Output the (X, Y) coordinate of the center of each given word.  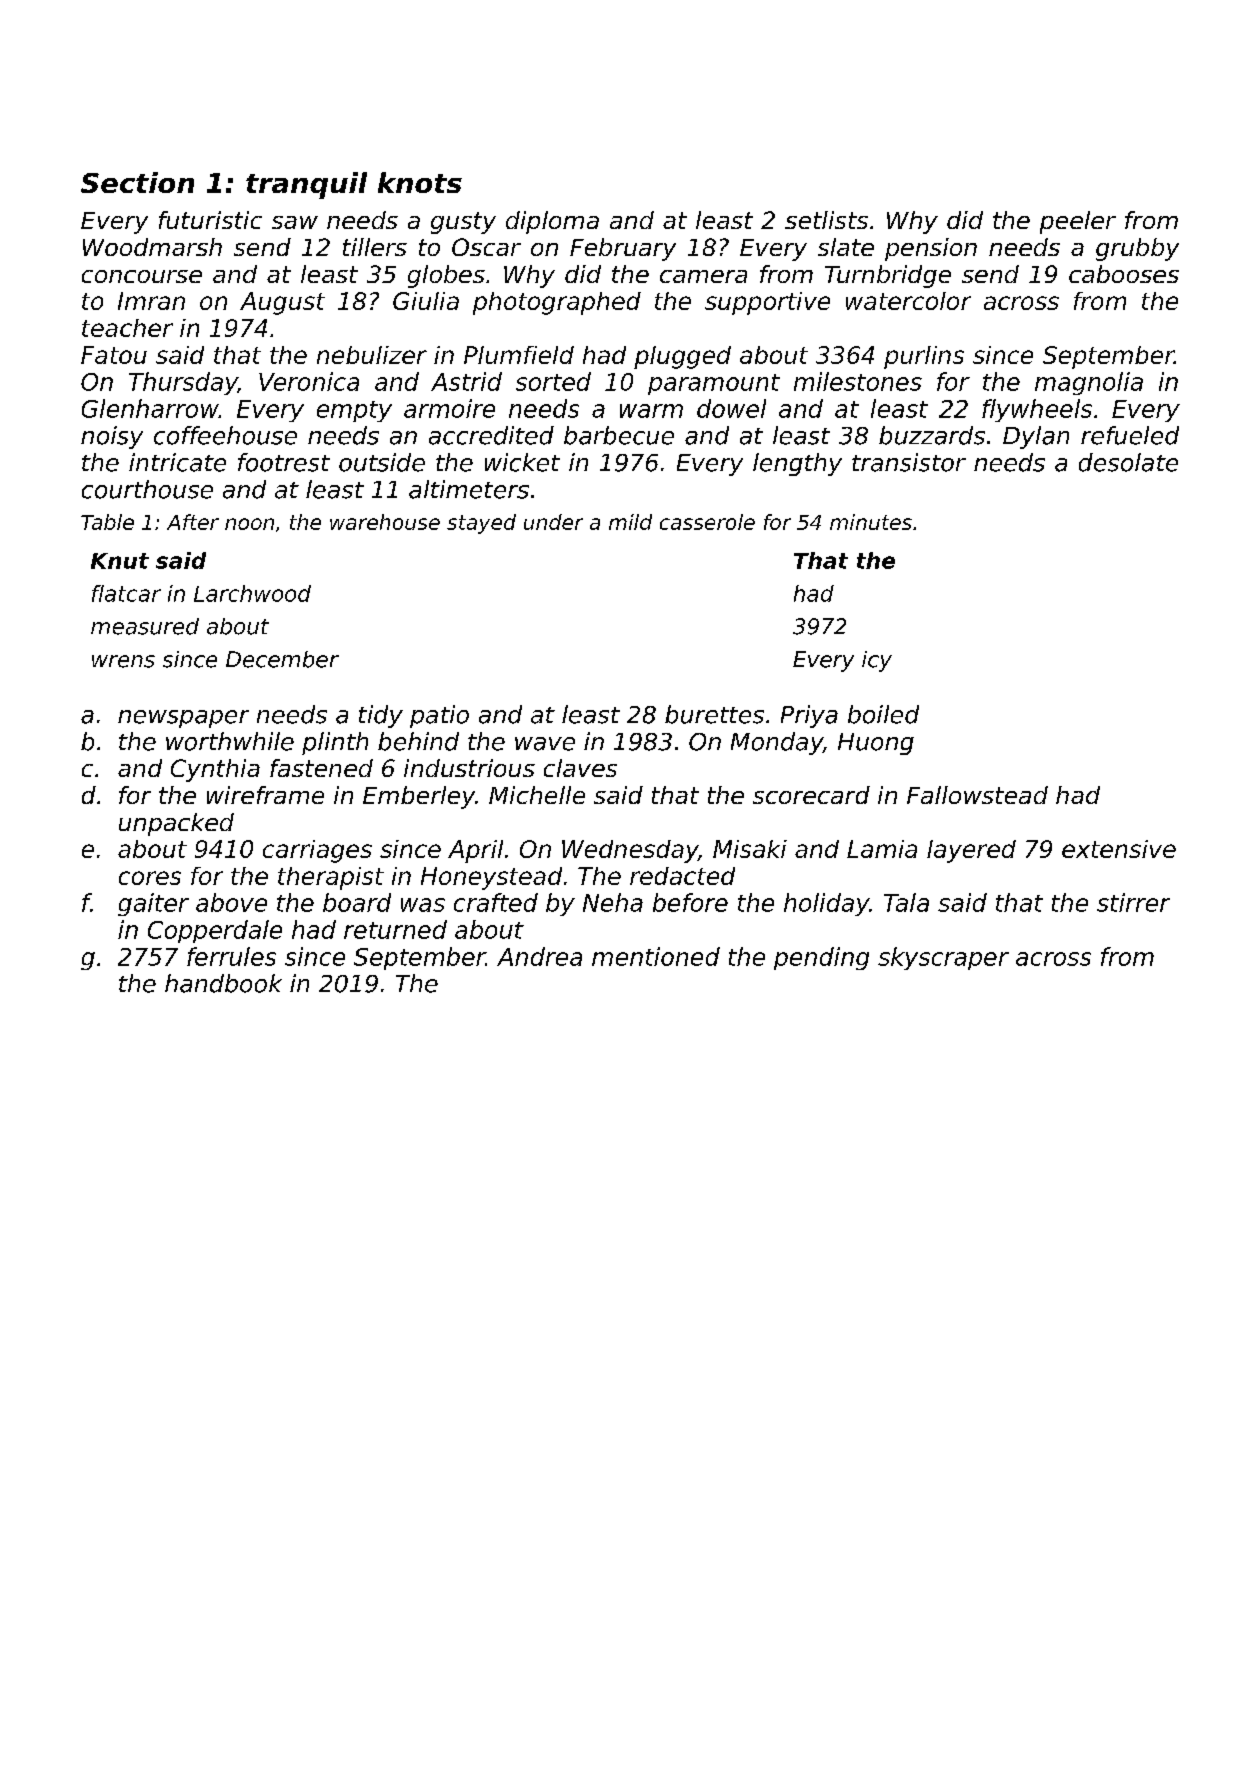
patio (439, 716)
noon (249, 524)
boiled (883, 714)
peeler (1078, 222)
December (282, 659)
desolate (1128, 462)
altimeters (469, 489)
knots (420, 182)
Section (137, 182)
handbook (223, 983)
